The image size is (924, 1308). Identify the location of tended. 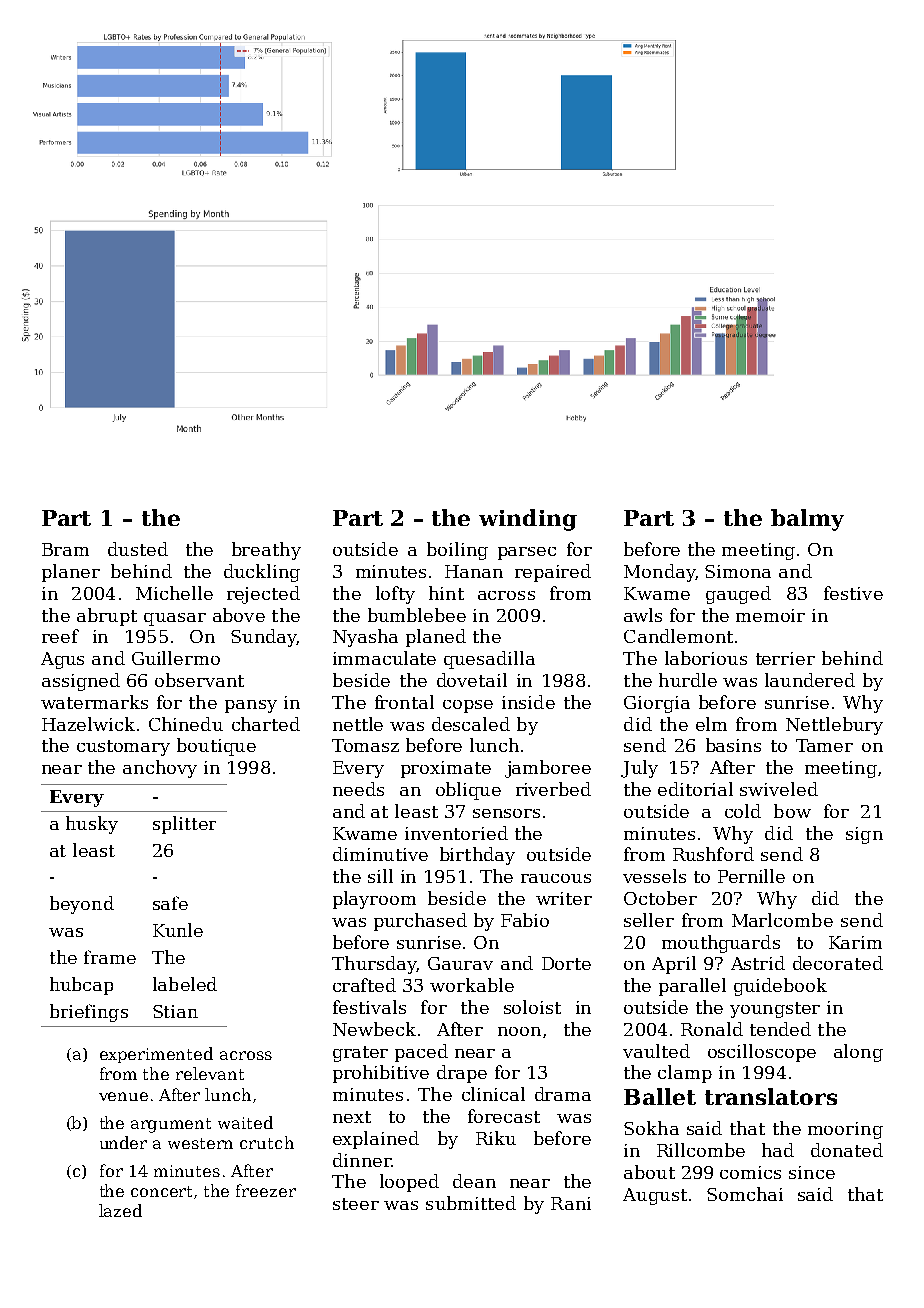
(780, 1029).
